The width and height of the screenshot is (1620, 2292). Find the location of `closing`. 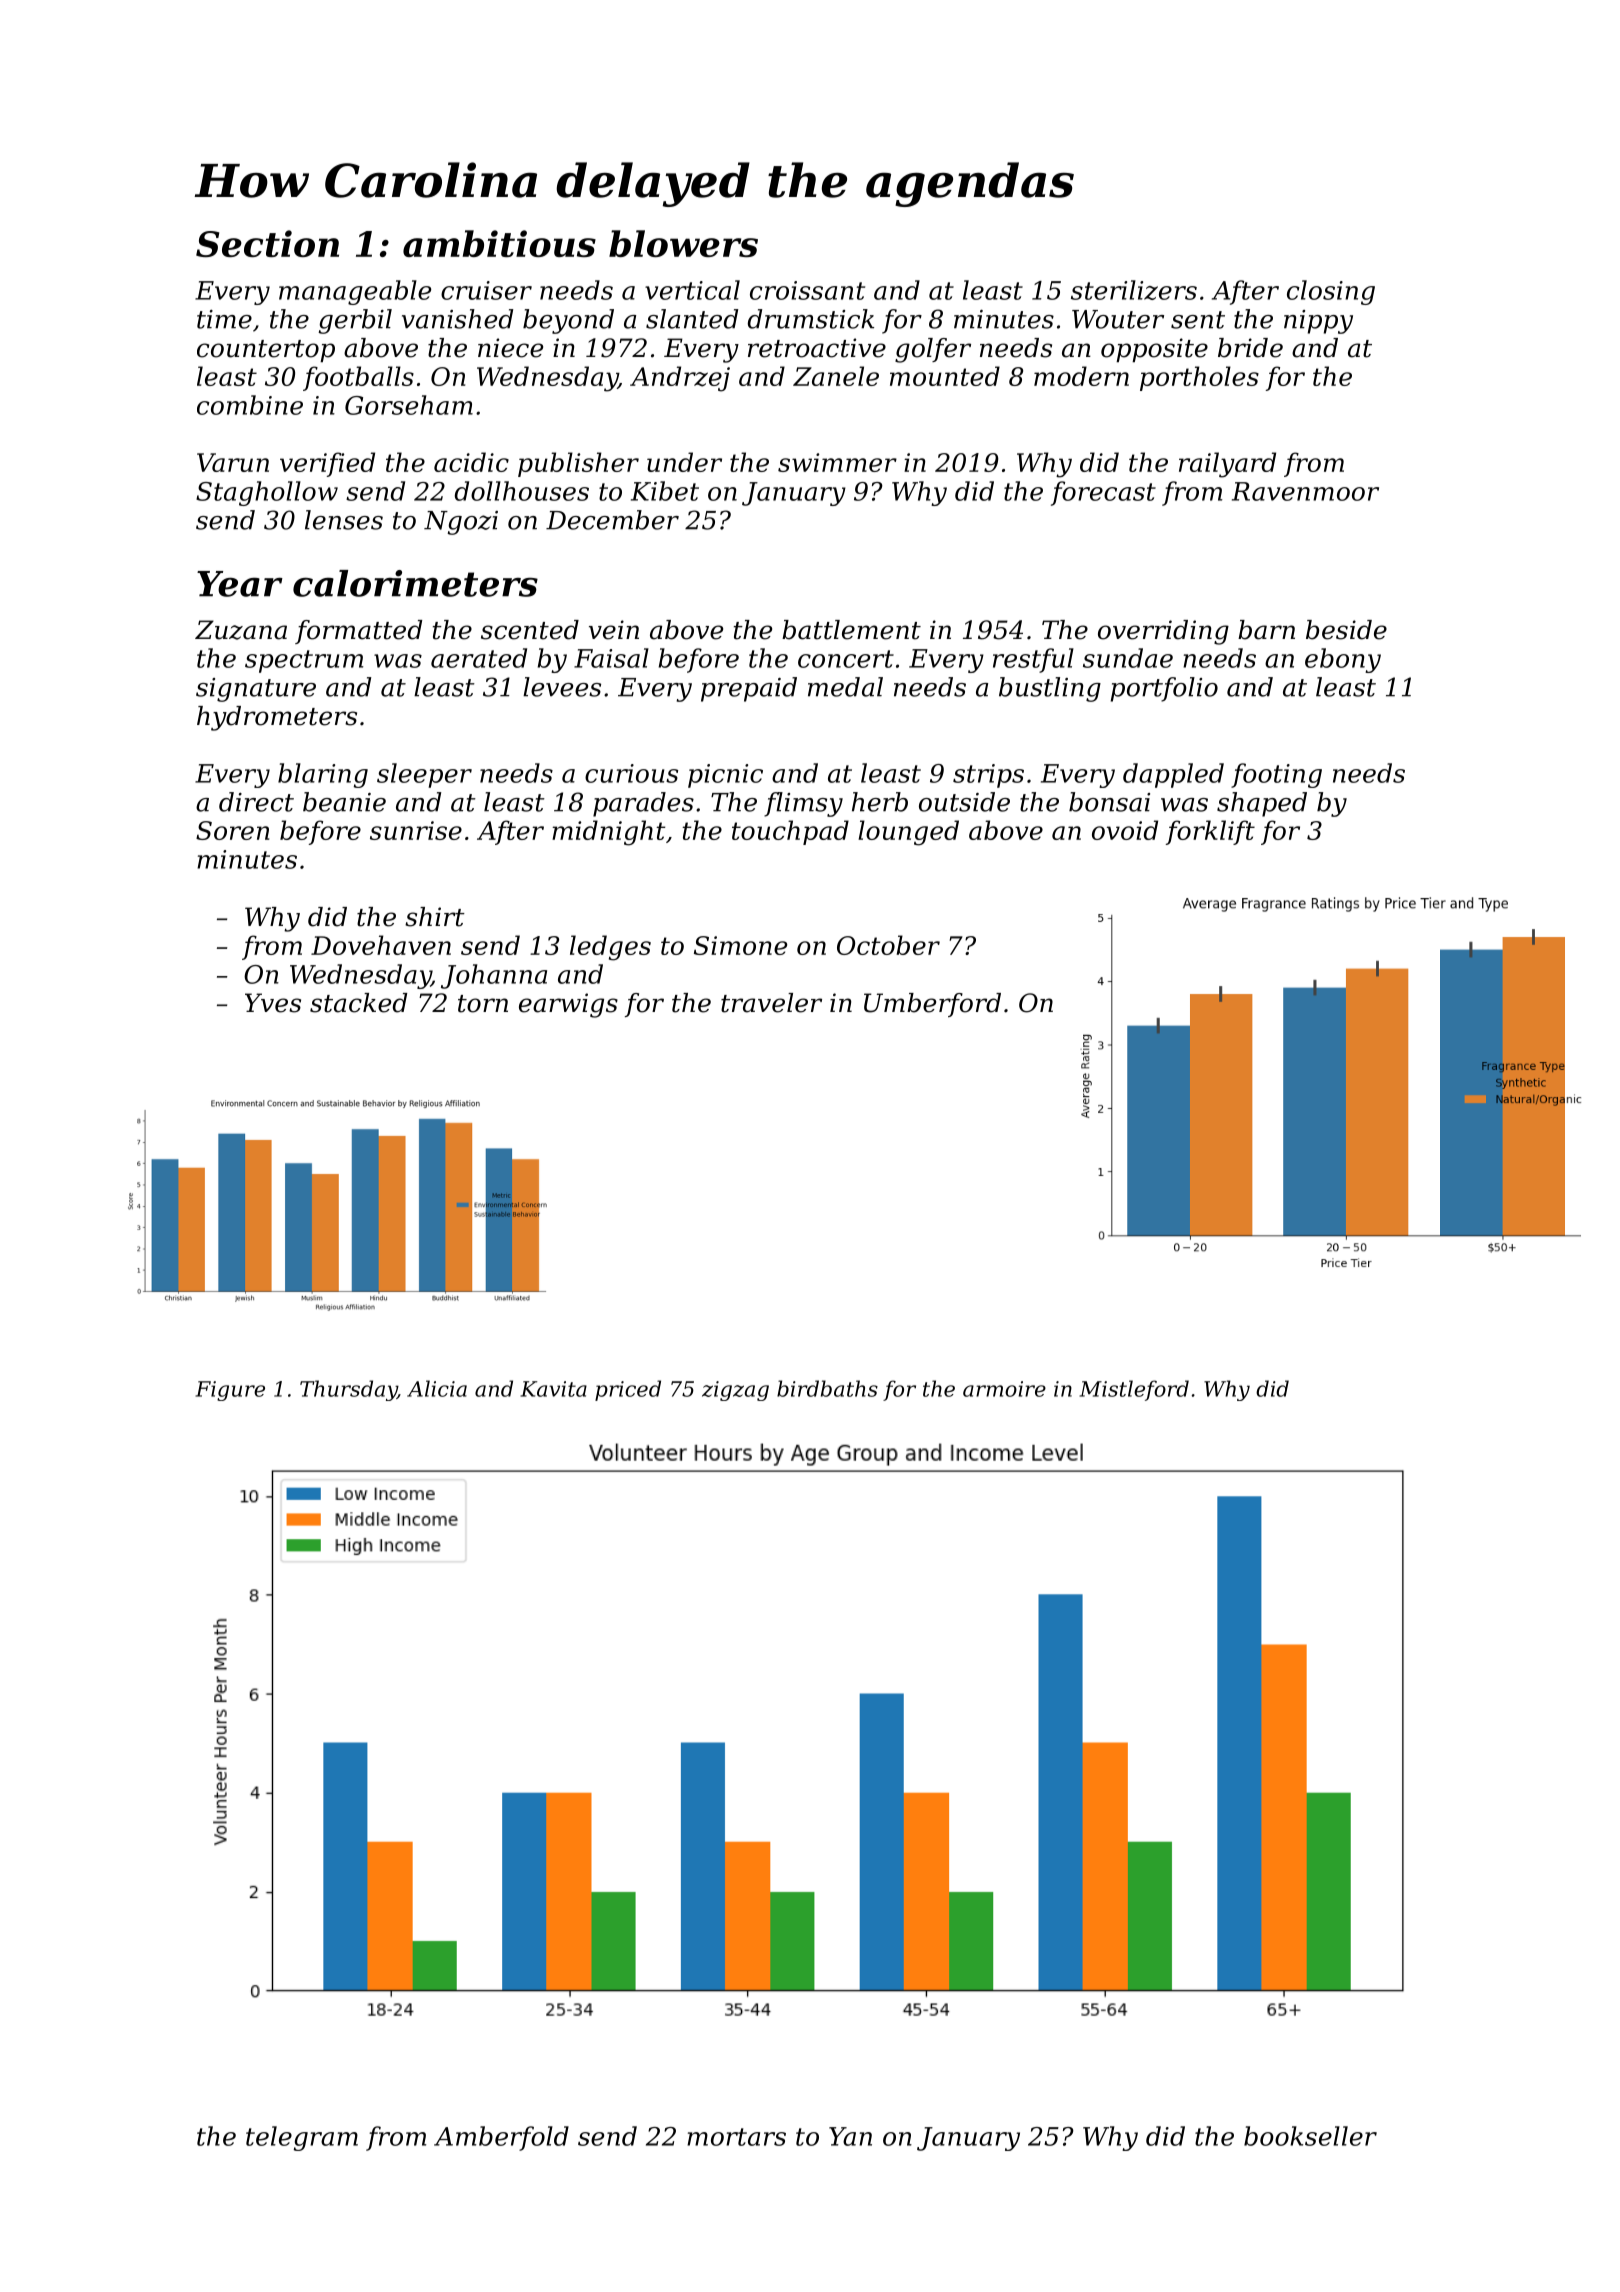

closing is located at coordinates (1331, 292).
